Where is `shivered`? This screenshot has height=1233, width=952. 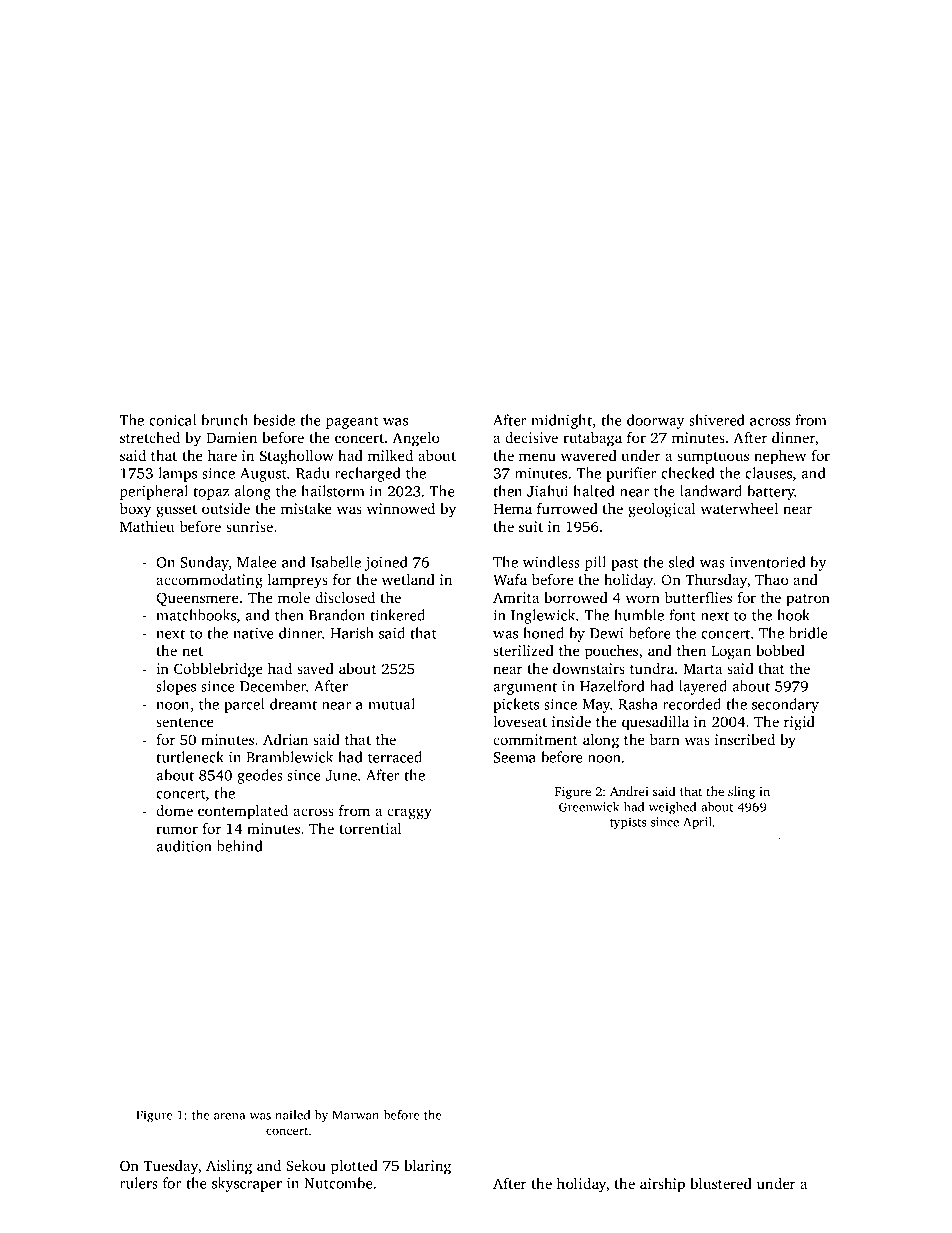 shivered is located at coordinates (717, 420).
